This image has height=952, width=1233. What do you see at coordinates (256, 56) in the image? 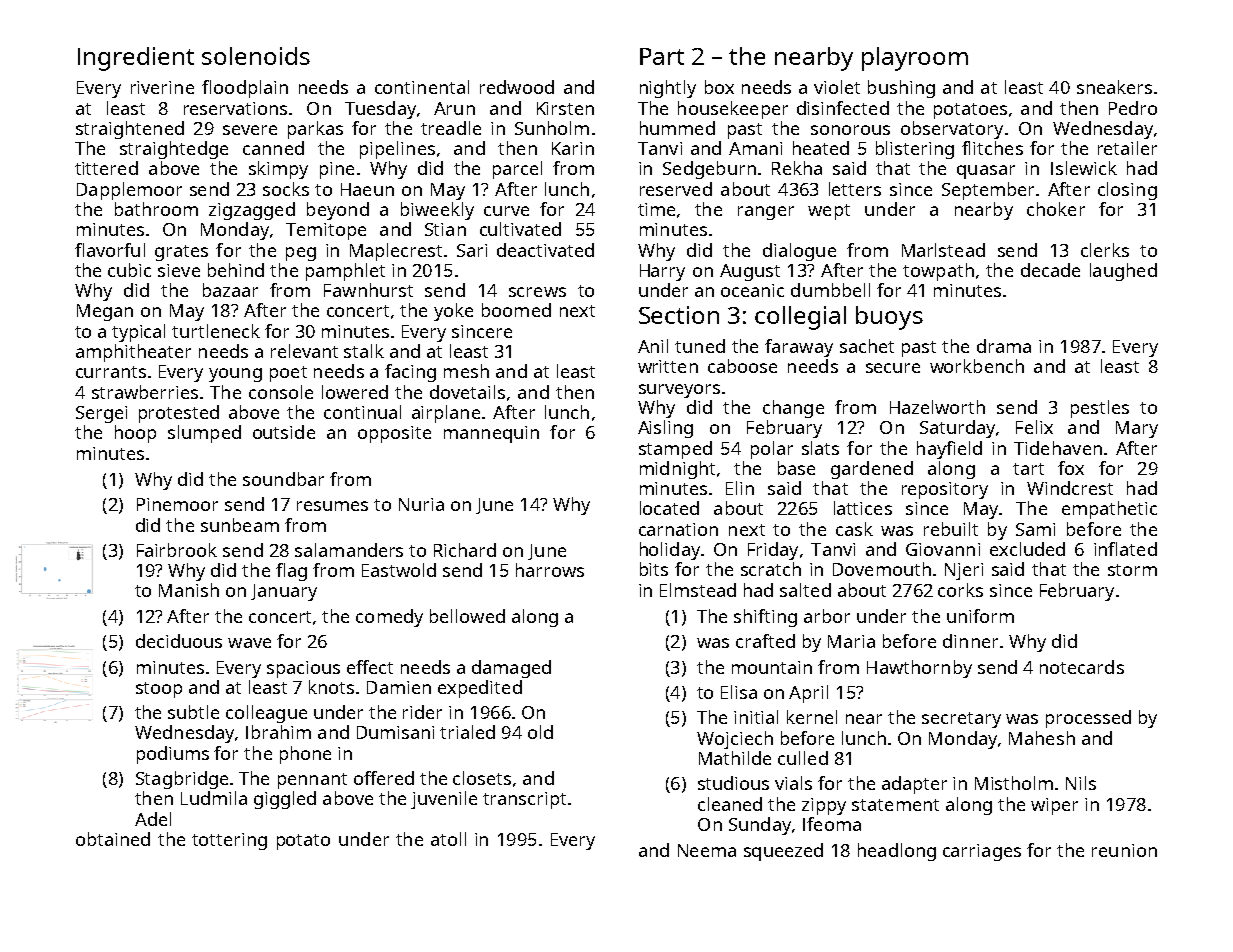
I see `solenoids` at bounding box center [256, 56].
